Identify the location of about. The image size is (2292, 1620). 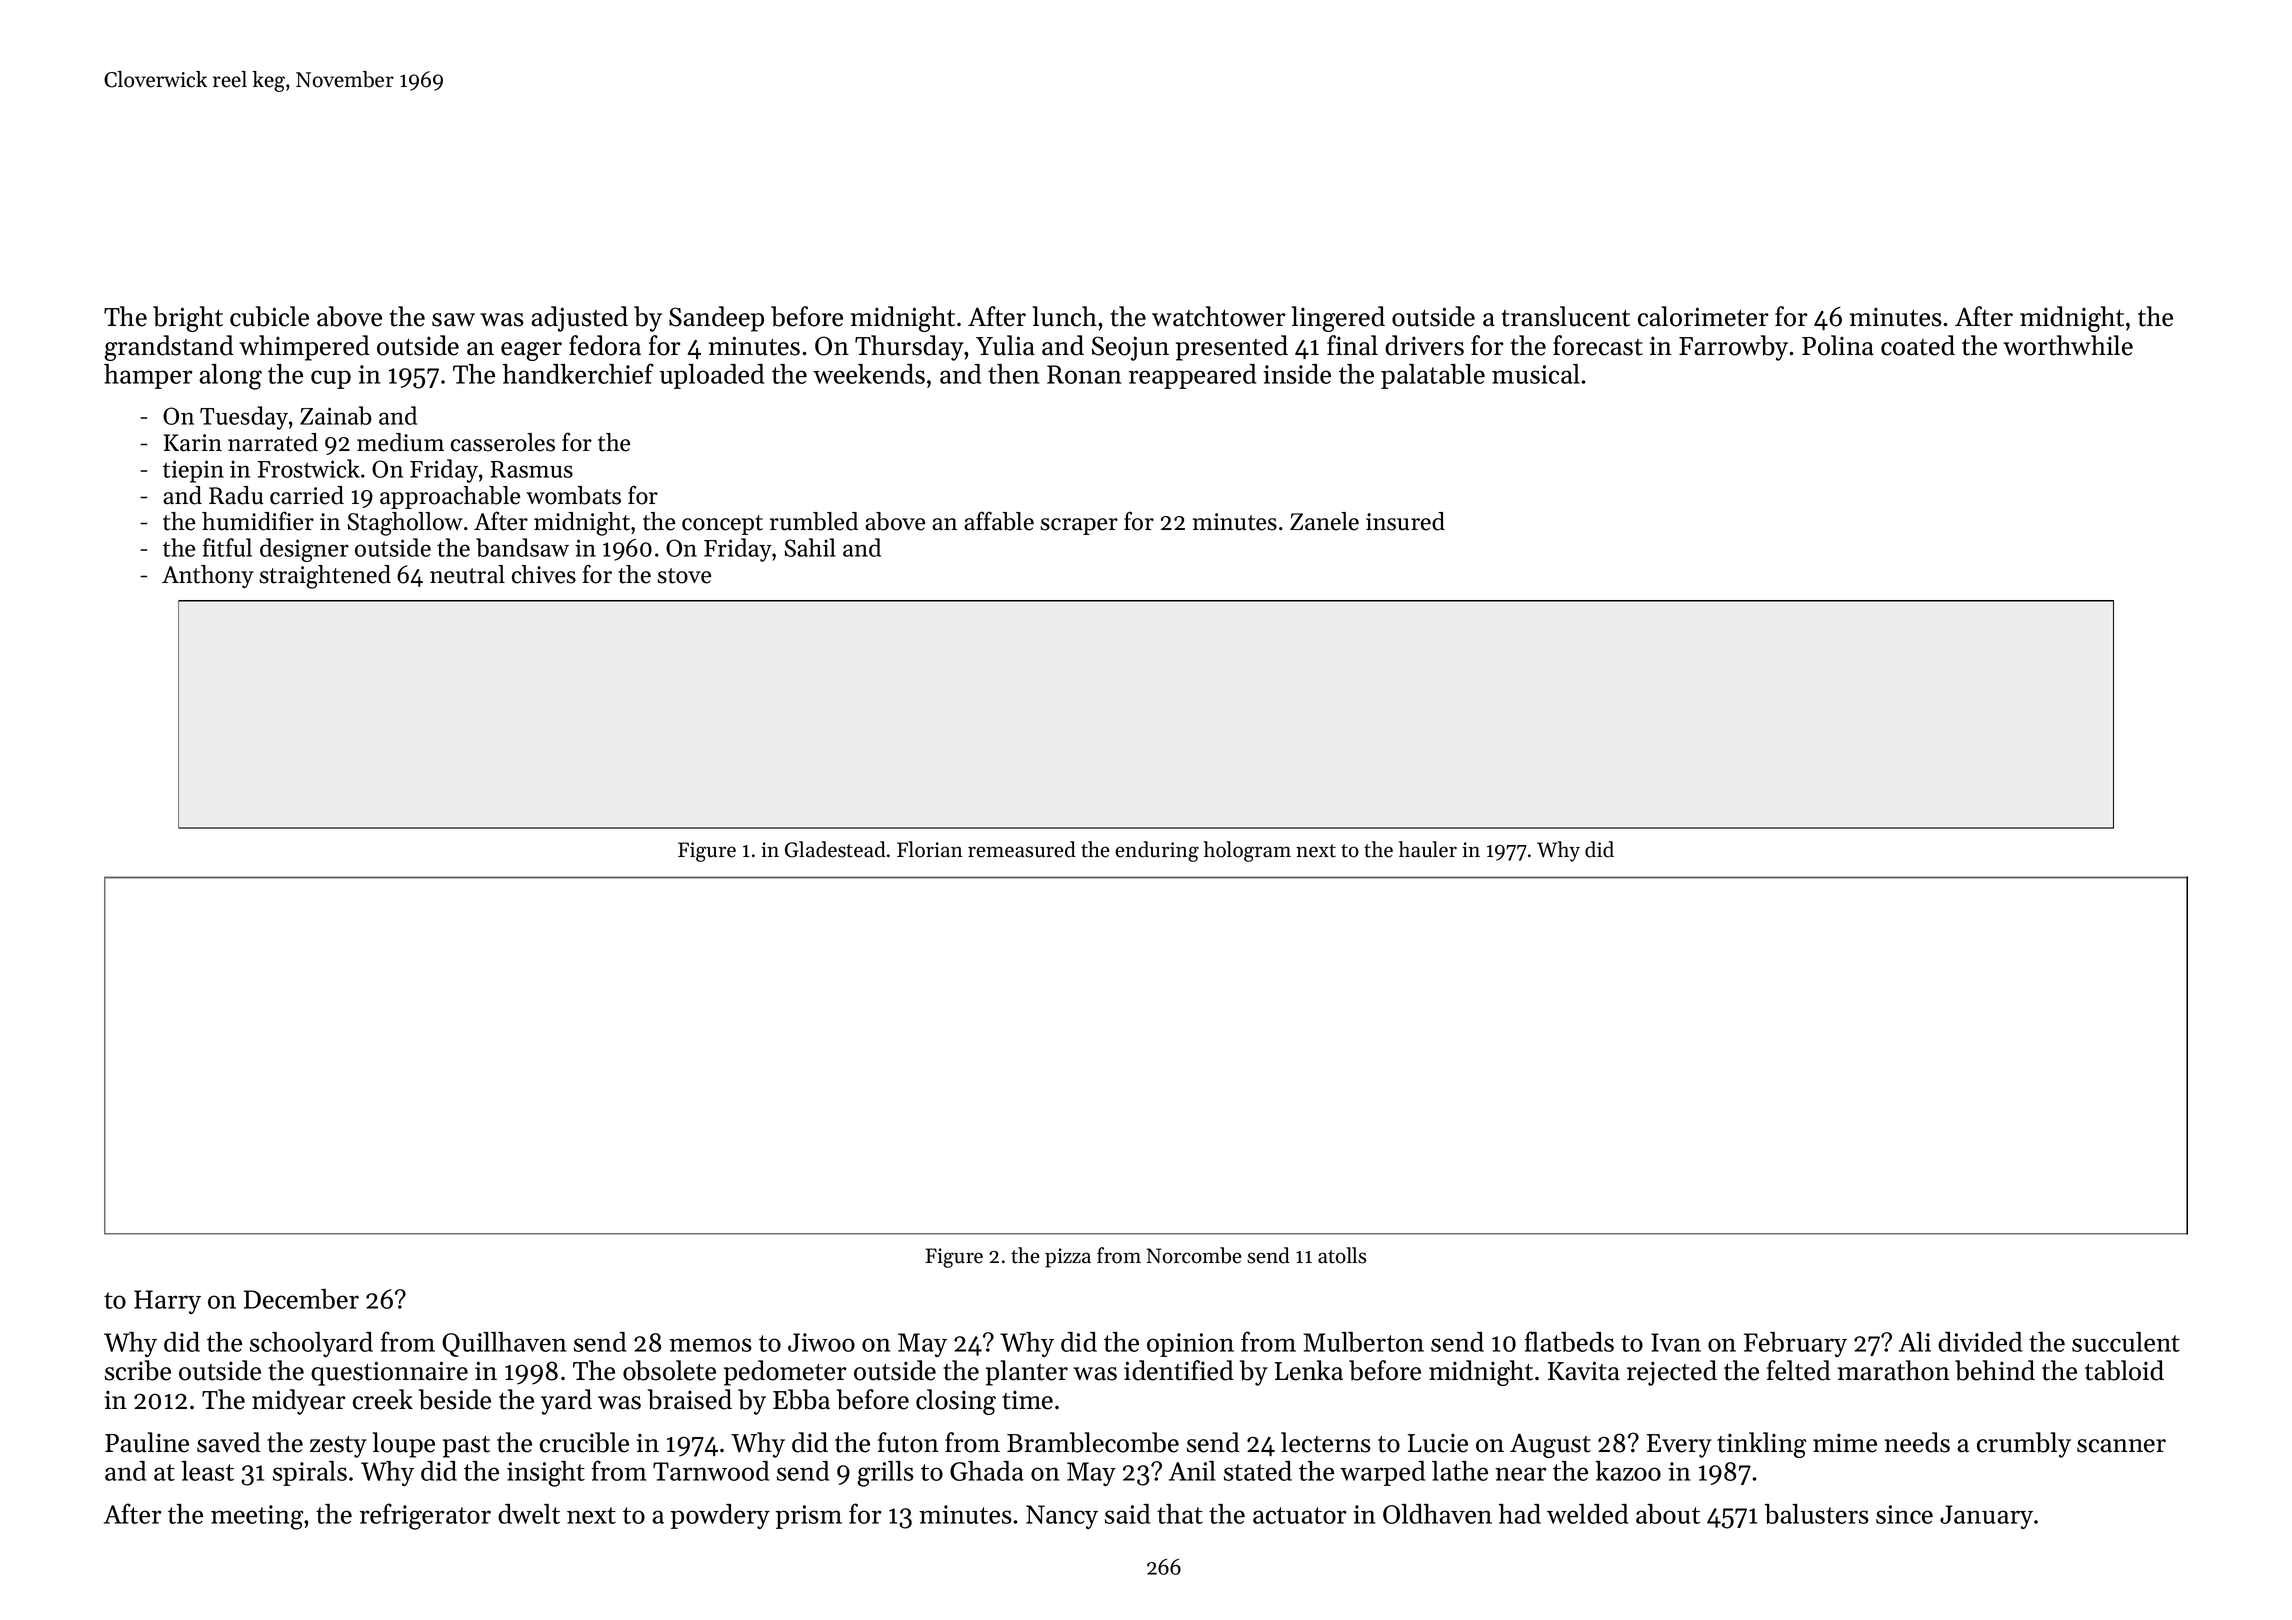
(1668, 1514).
